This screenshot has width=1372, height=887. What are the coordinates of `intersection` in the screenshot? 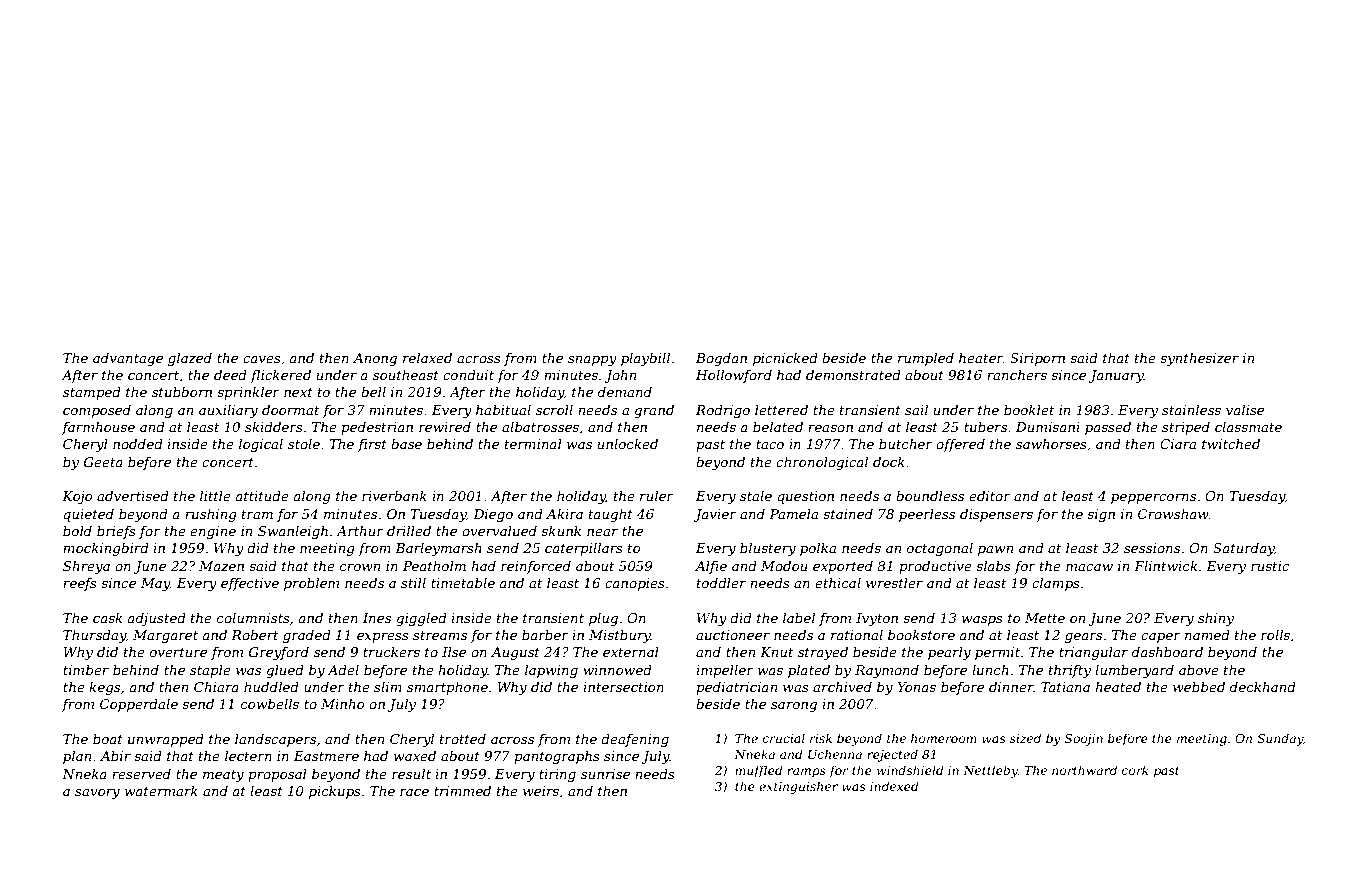 It's located at (623, 687).
